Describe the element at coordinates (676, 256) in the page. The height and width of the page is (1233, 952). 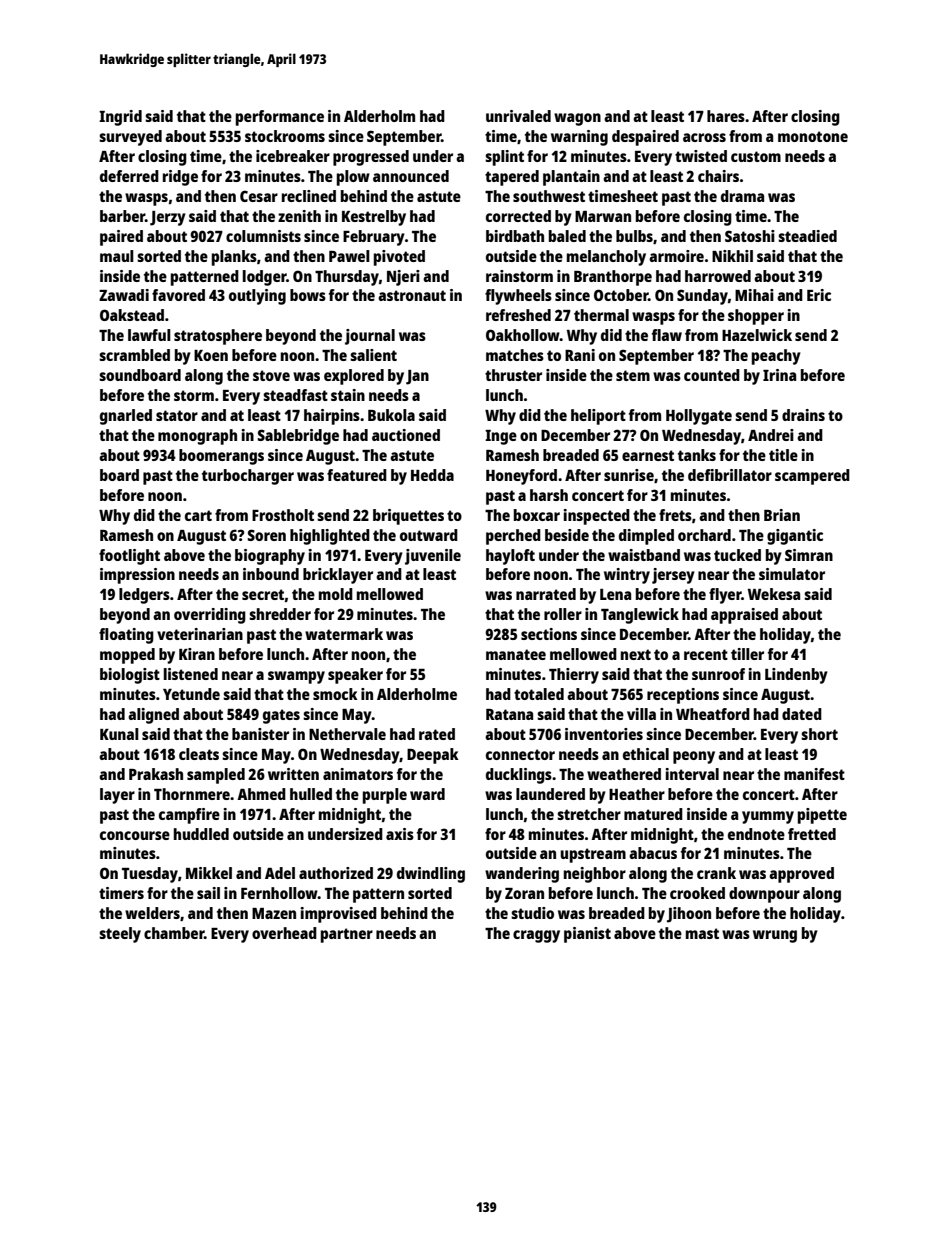
I see `armoire` at that location.
